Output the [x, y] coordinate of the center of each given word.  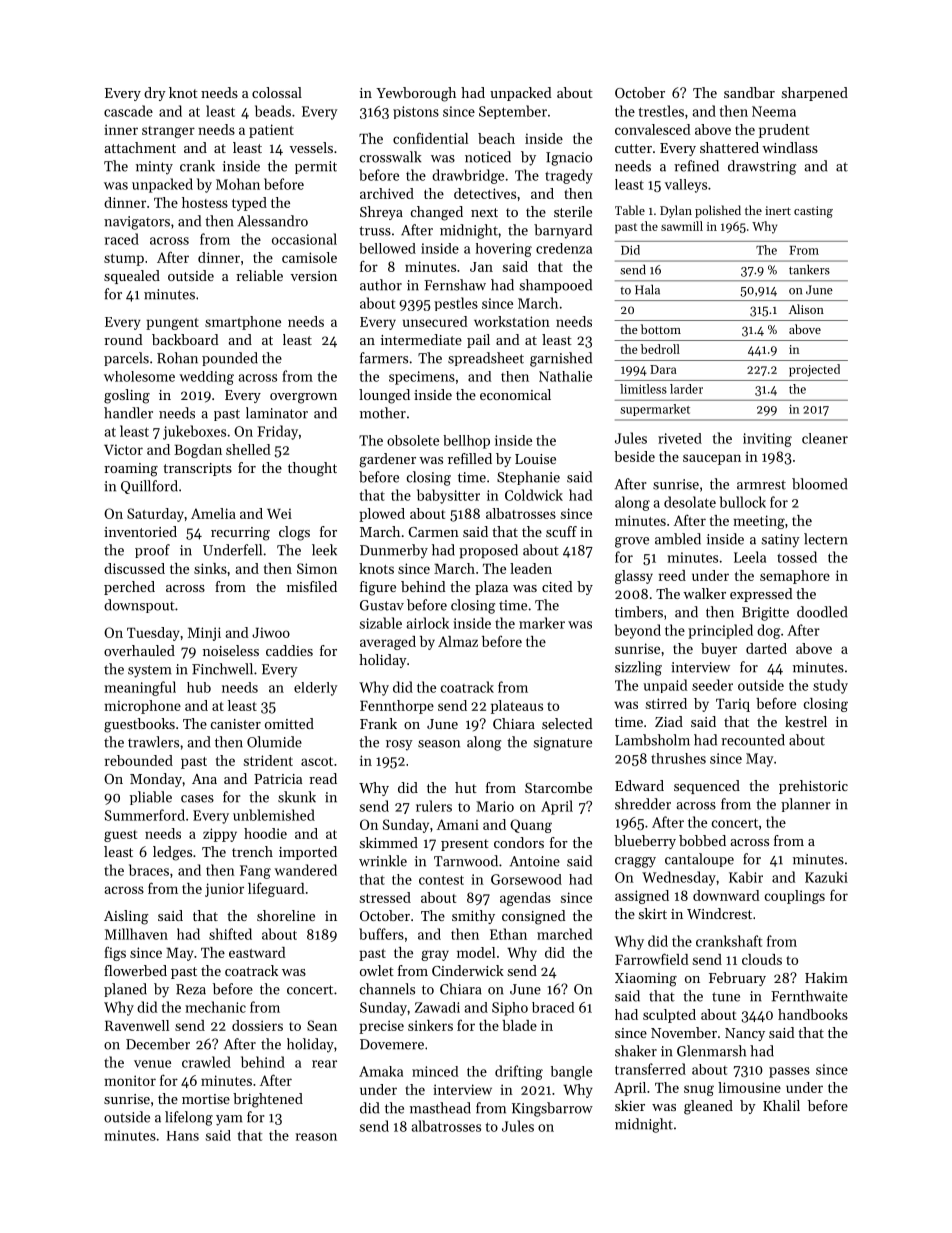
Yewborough [416, 94]
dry [155, 94]
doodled [822, 612]
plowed [382, 515]
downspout [139, 606]
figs [115, 954]
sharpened [815, 94]
